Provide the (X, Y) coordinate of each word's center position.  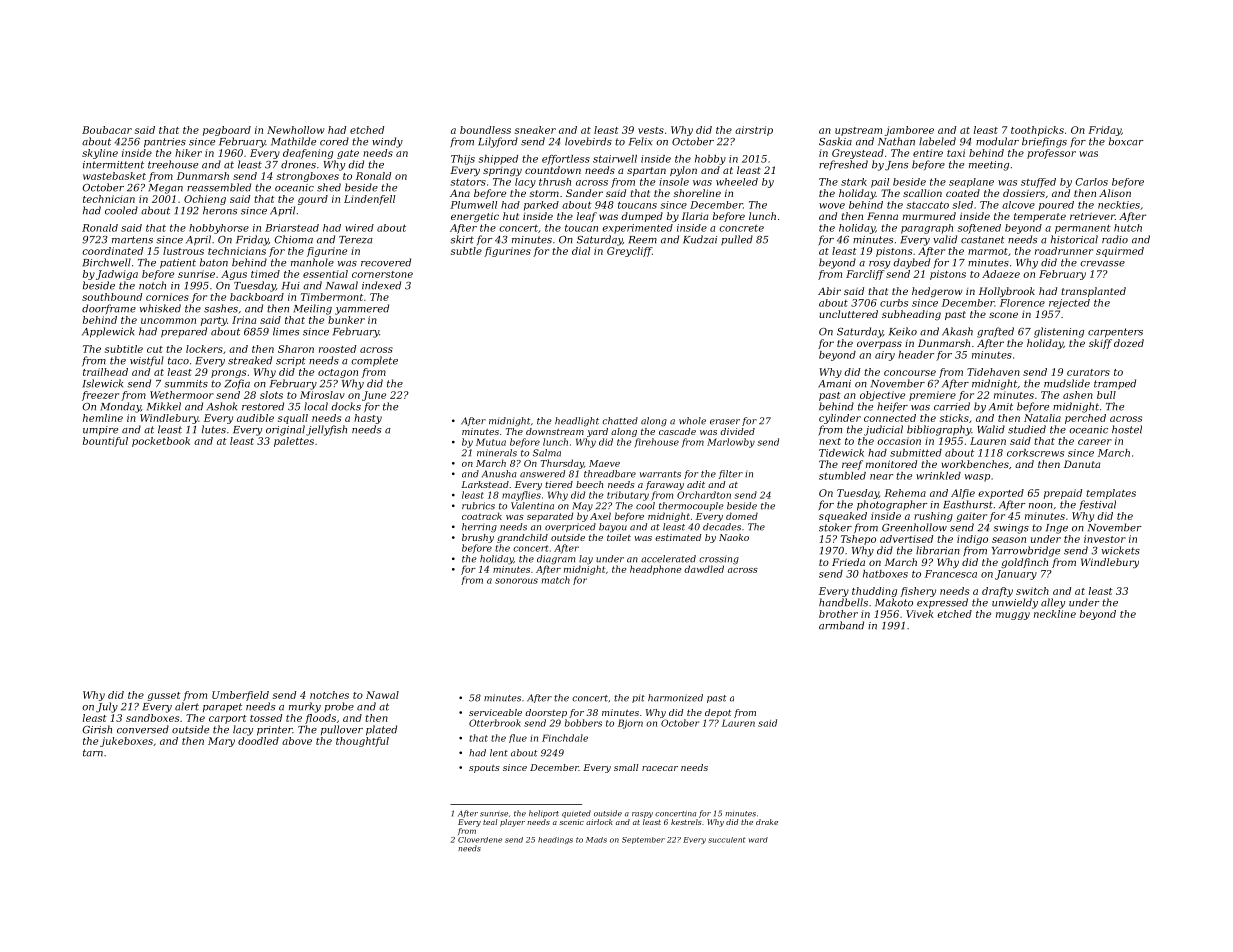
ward (758, 840)
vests (651, 130)
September (643, 840)
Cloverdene (480, 840)
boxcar (1126, 141)
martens (132, 240)
